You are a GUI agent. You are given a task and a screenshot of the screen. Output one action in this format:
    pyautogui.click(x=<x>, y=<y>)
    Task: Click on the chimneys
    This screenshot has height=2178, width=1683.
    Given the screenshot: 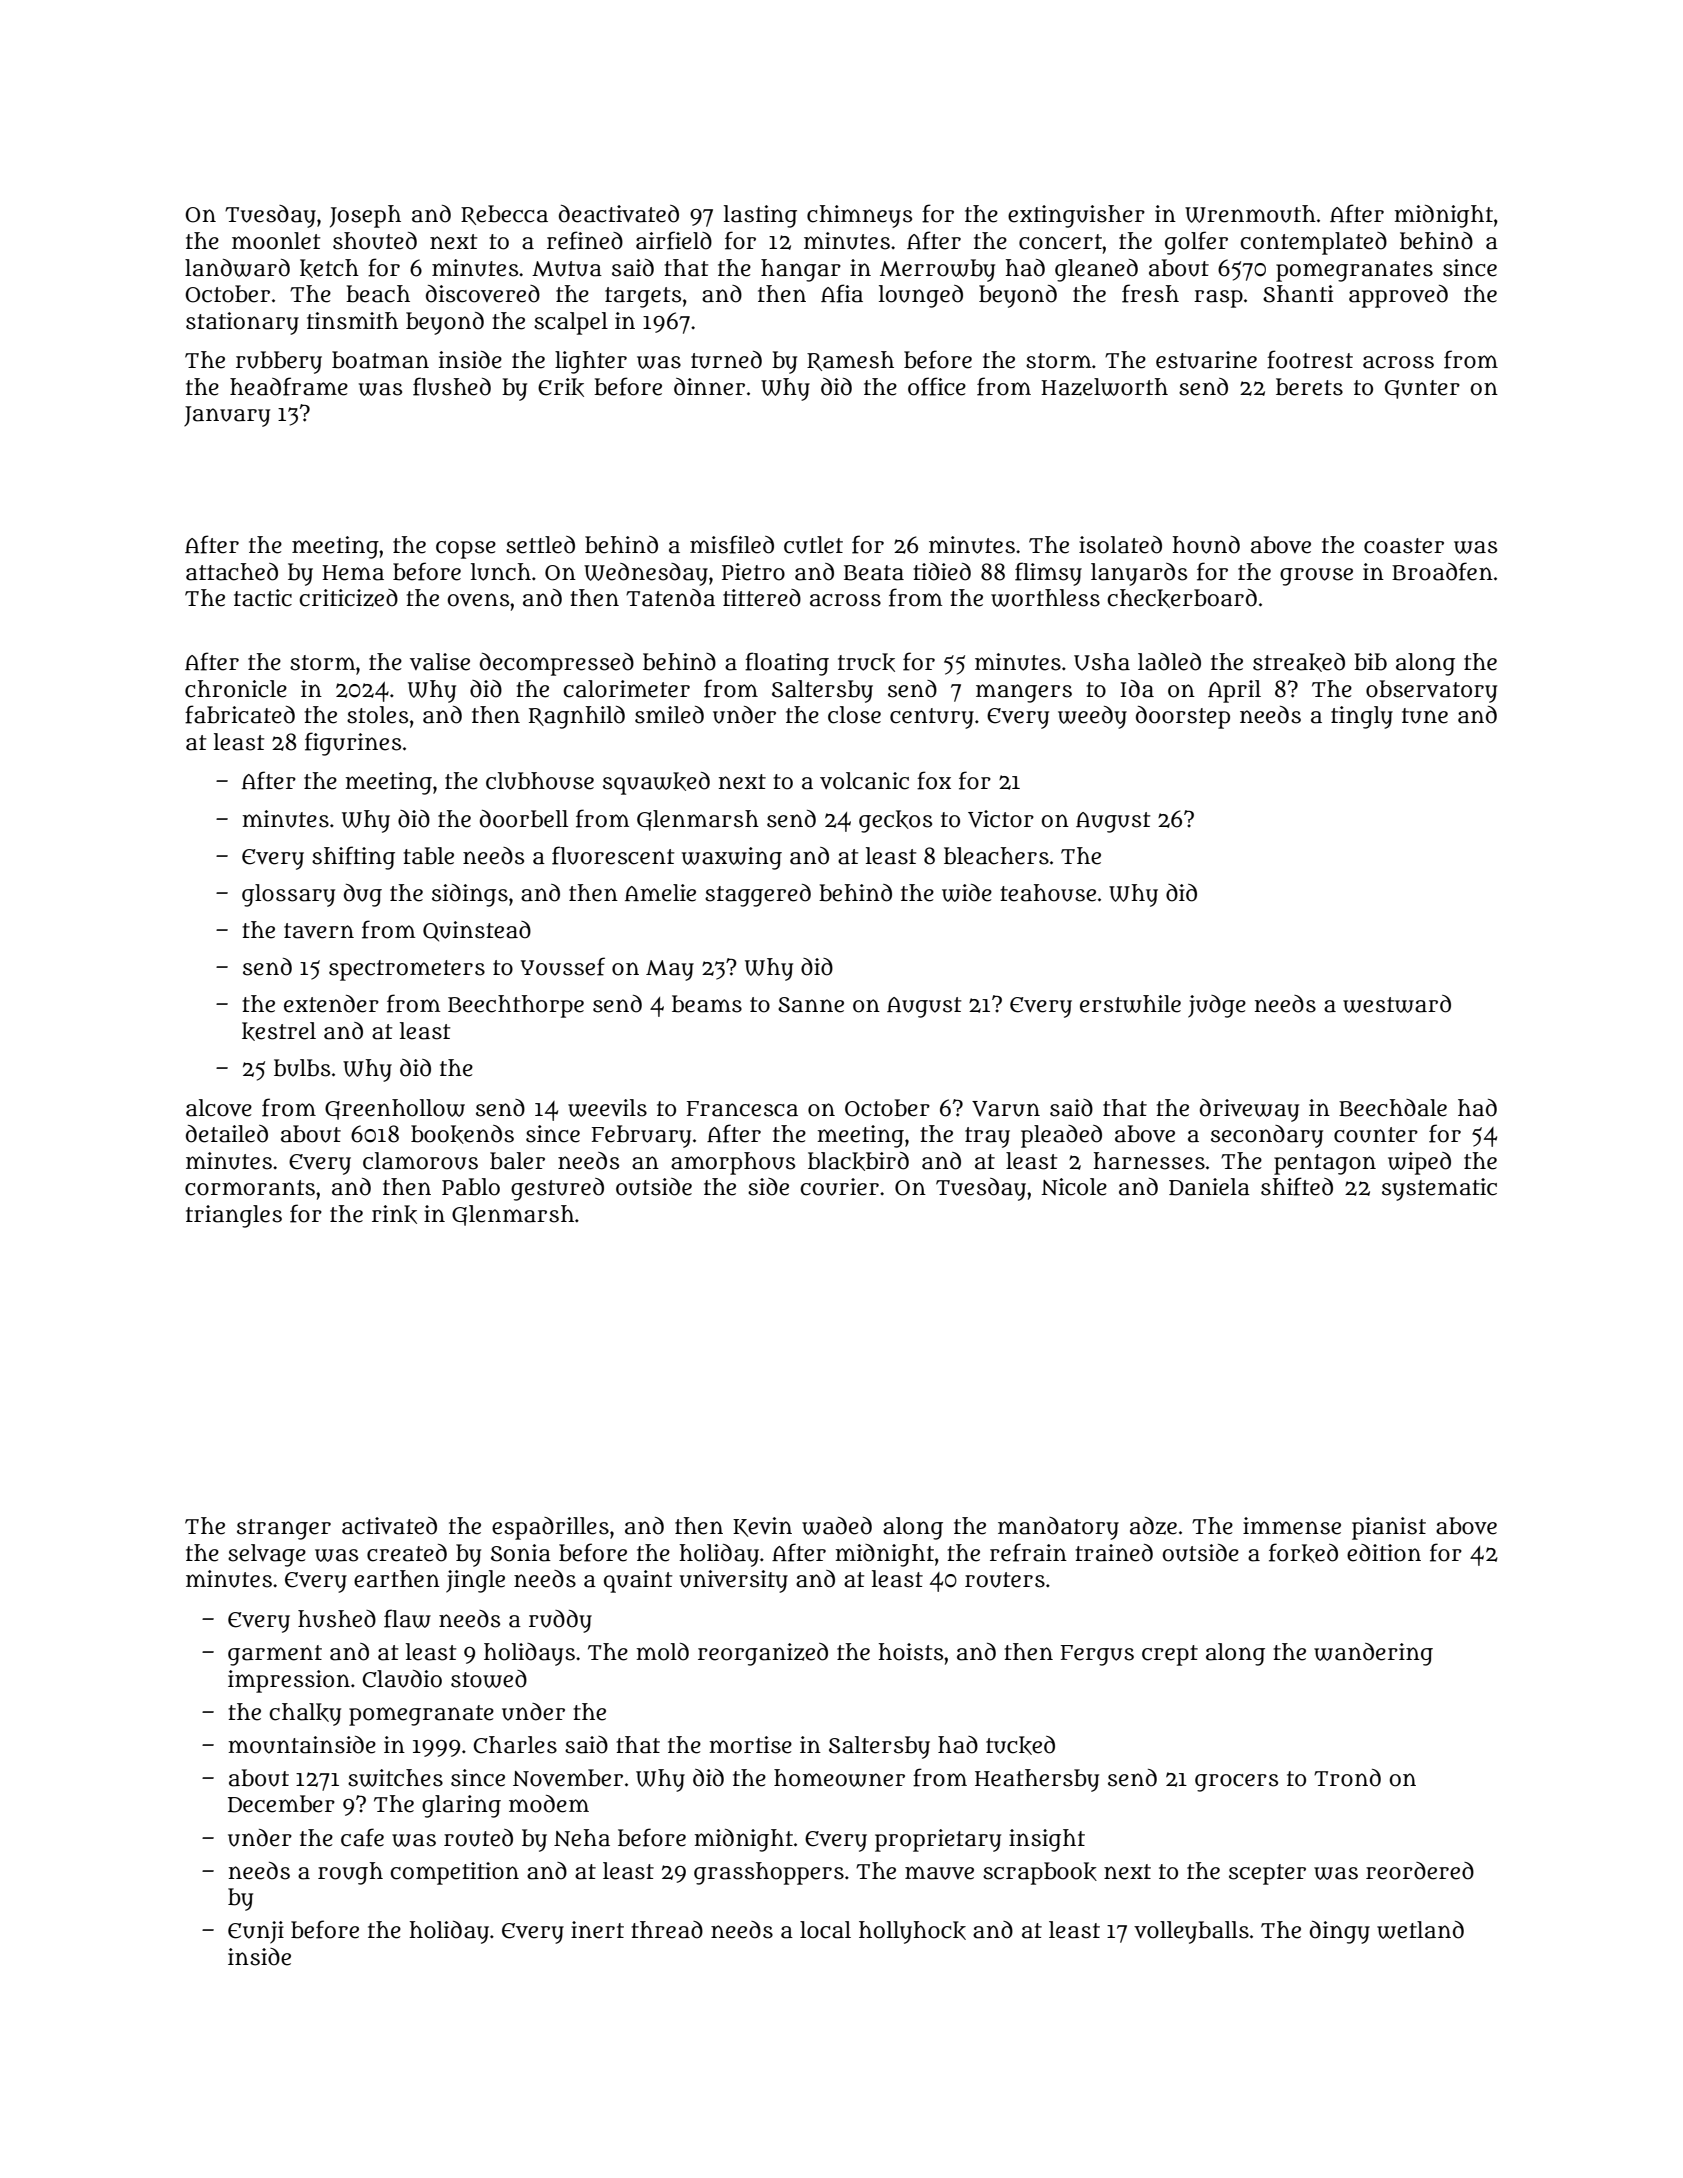 What is the action you would take?
    pyautogui.click(x=859, y=216)
